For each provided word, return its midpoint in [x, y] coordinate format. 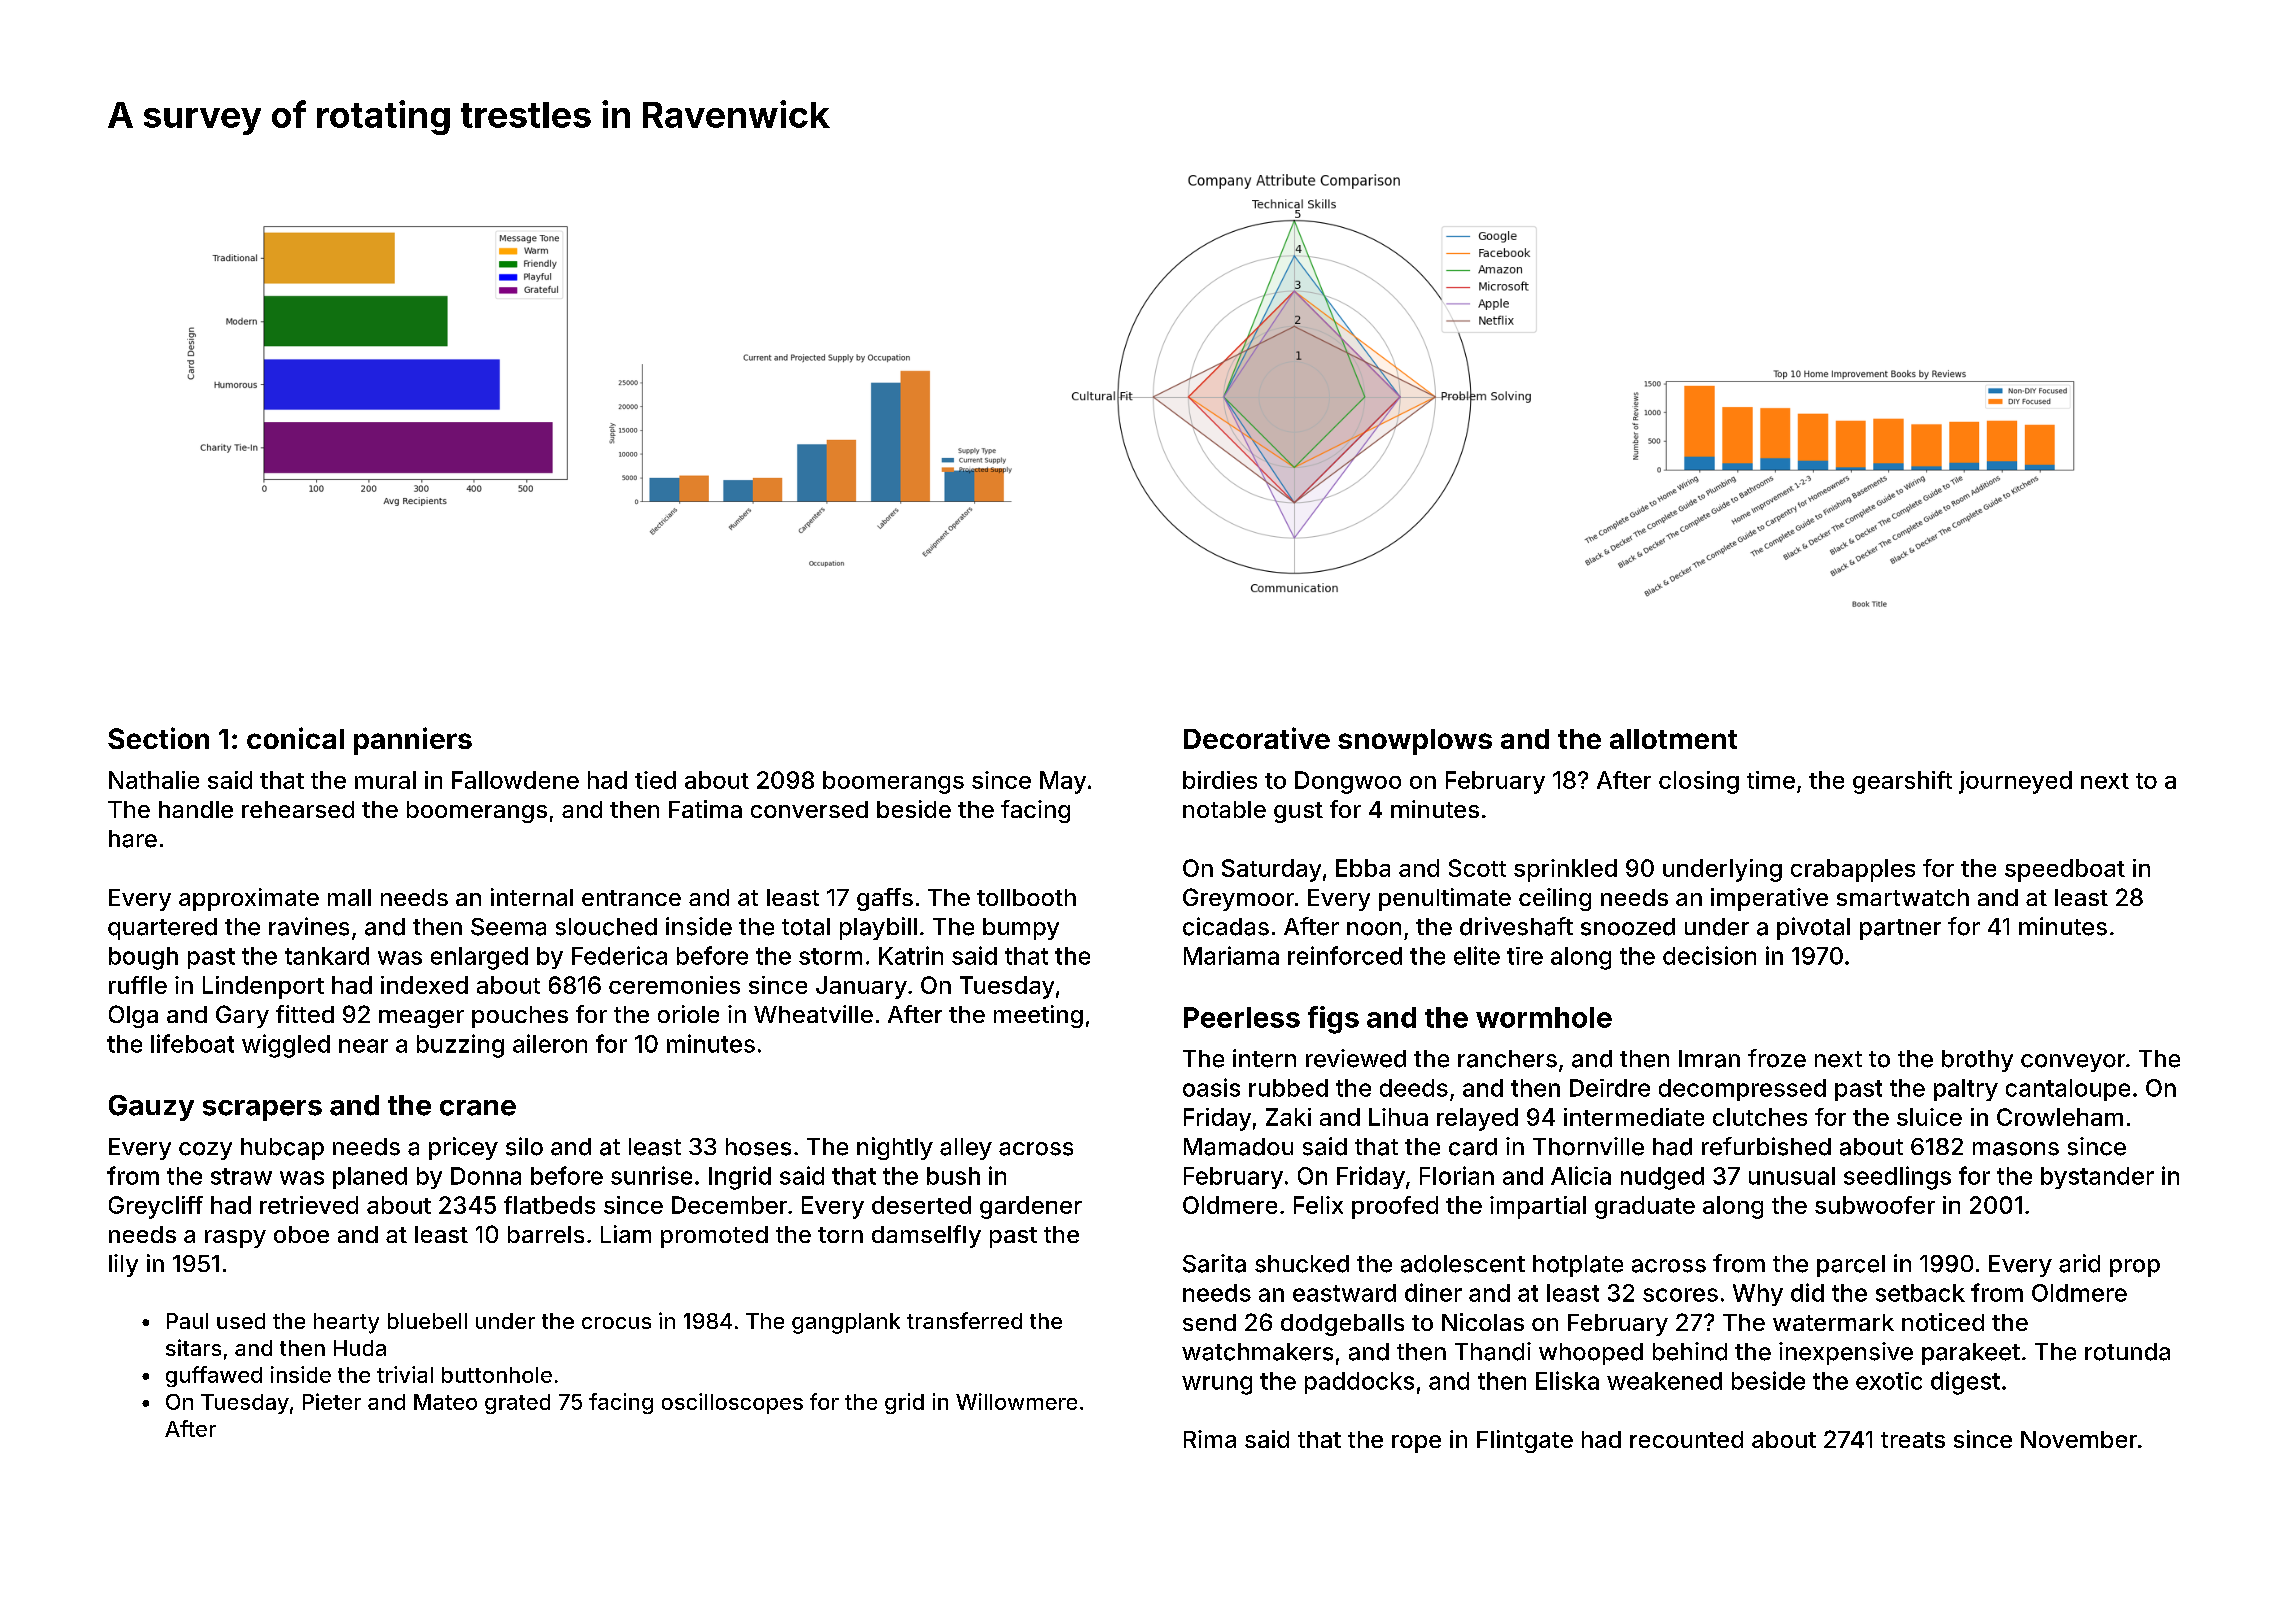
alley [966, 1149]
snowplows [1415, 742]
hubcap [282, 1149]
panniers [413, 741]
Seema [508, 927]
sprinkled [1565, 870]
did [1807, 1292]
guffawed [214, 1376]
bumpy [1021, 929]
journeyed [2015, 782]
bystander [2097, 1178]
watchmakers [1257, 1352]
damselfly [926, 1236]
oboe [301, 1234]
